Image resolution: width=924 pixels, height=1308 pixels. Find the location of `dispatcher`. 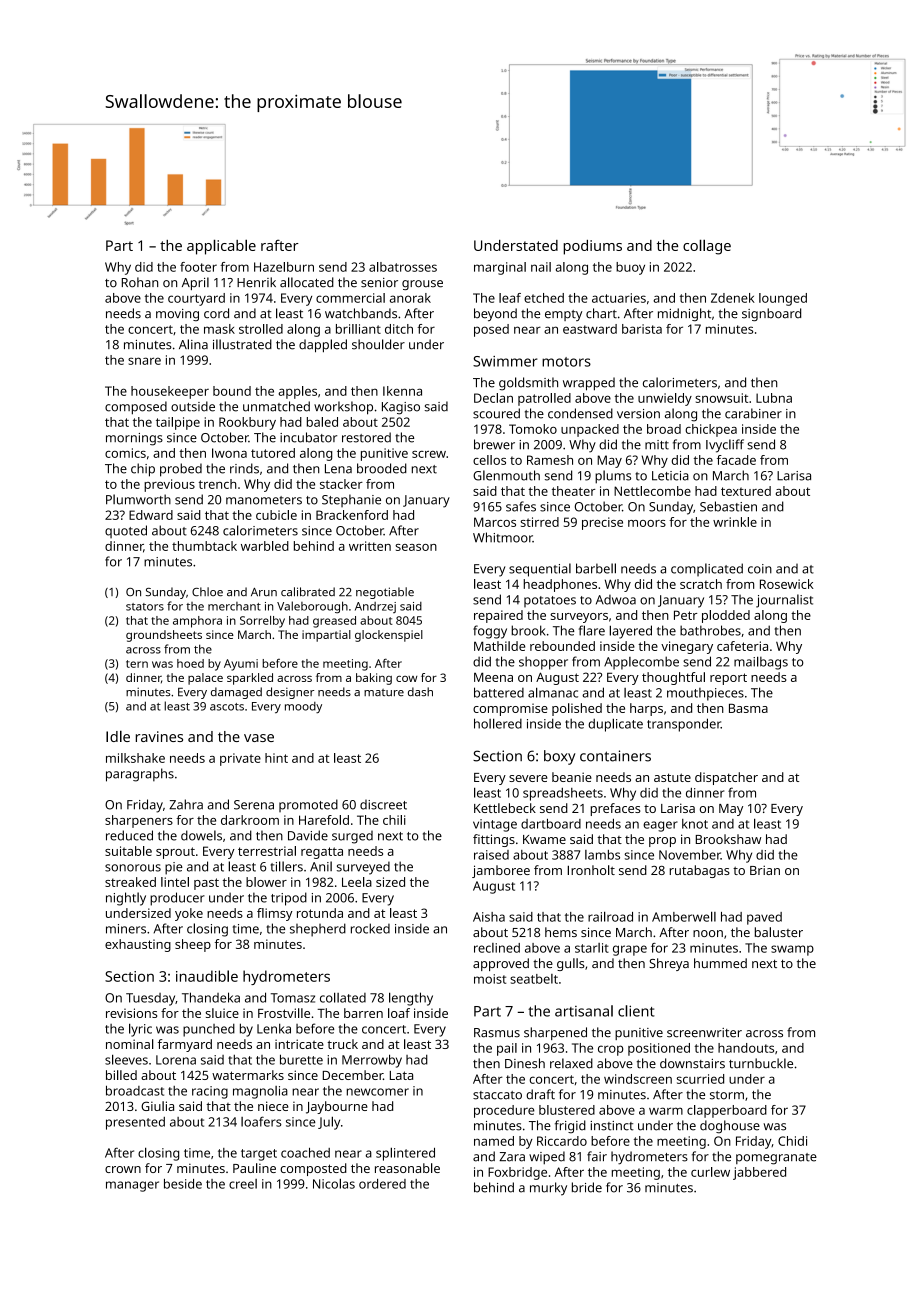

dispatcher is located at coordinates (726, 778).
